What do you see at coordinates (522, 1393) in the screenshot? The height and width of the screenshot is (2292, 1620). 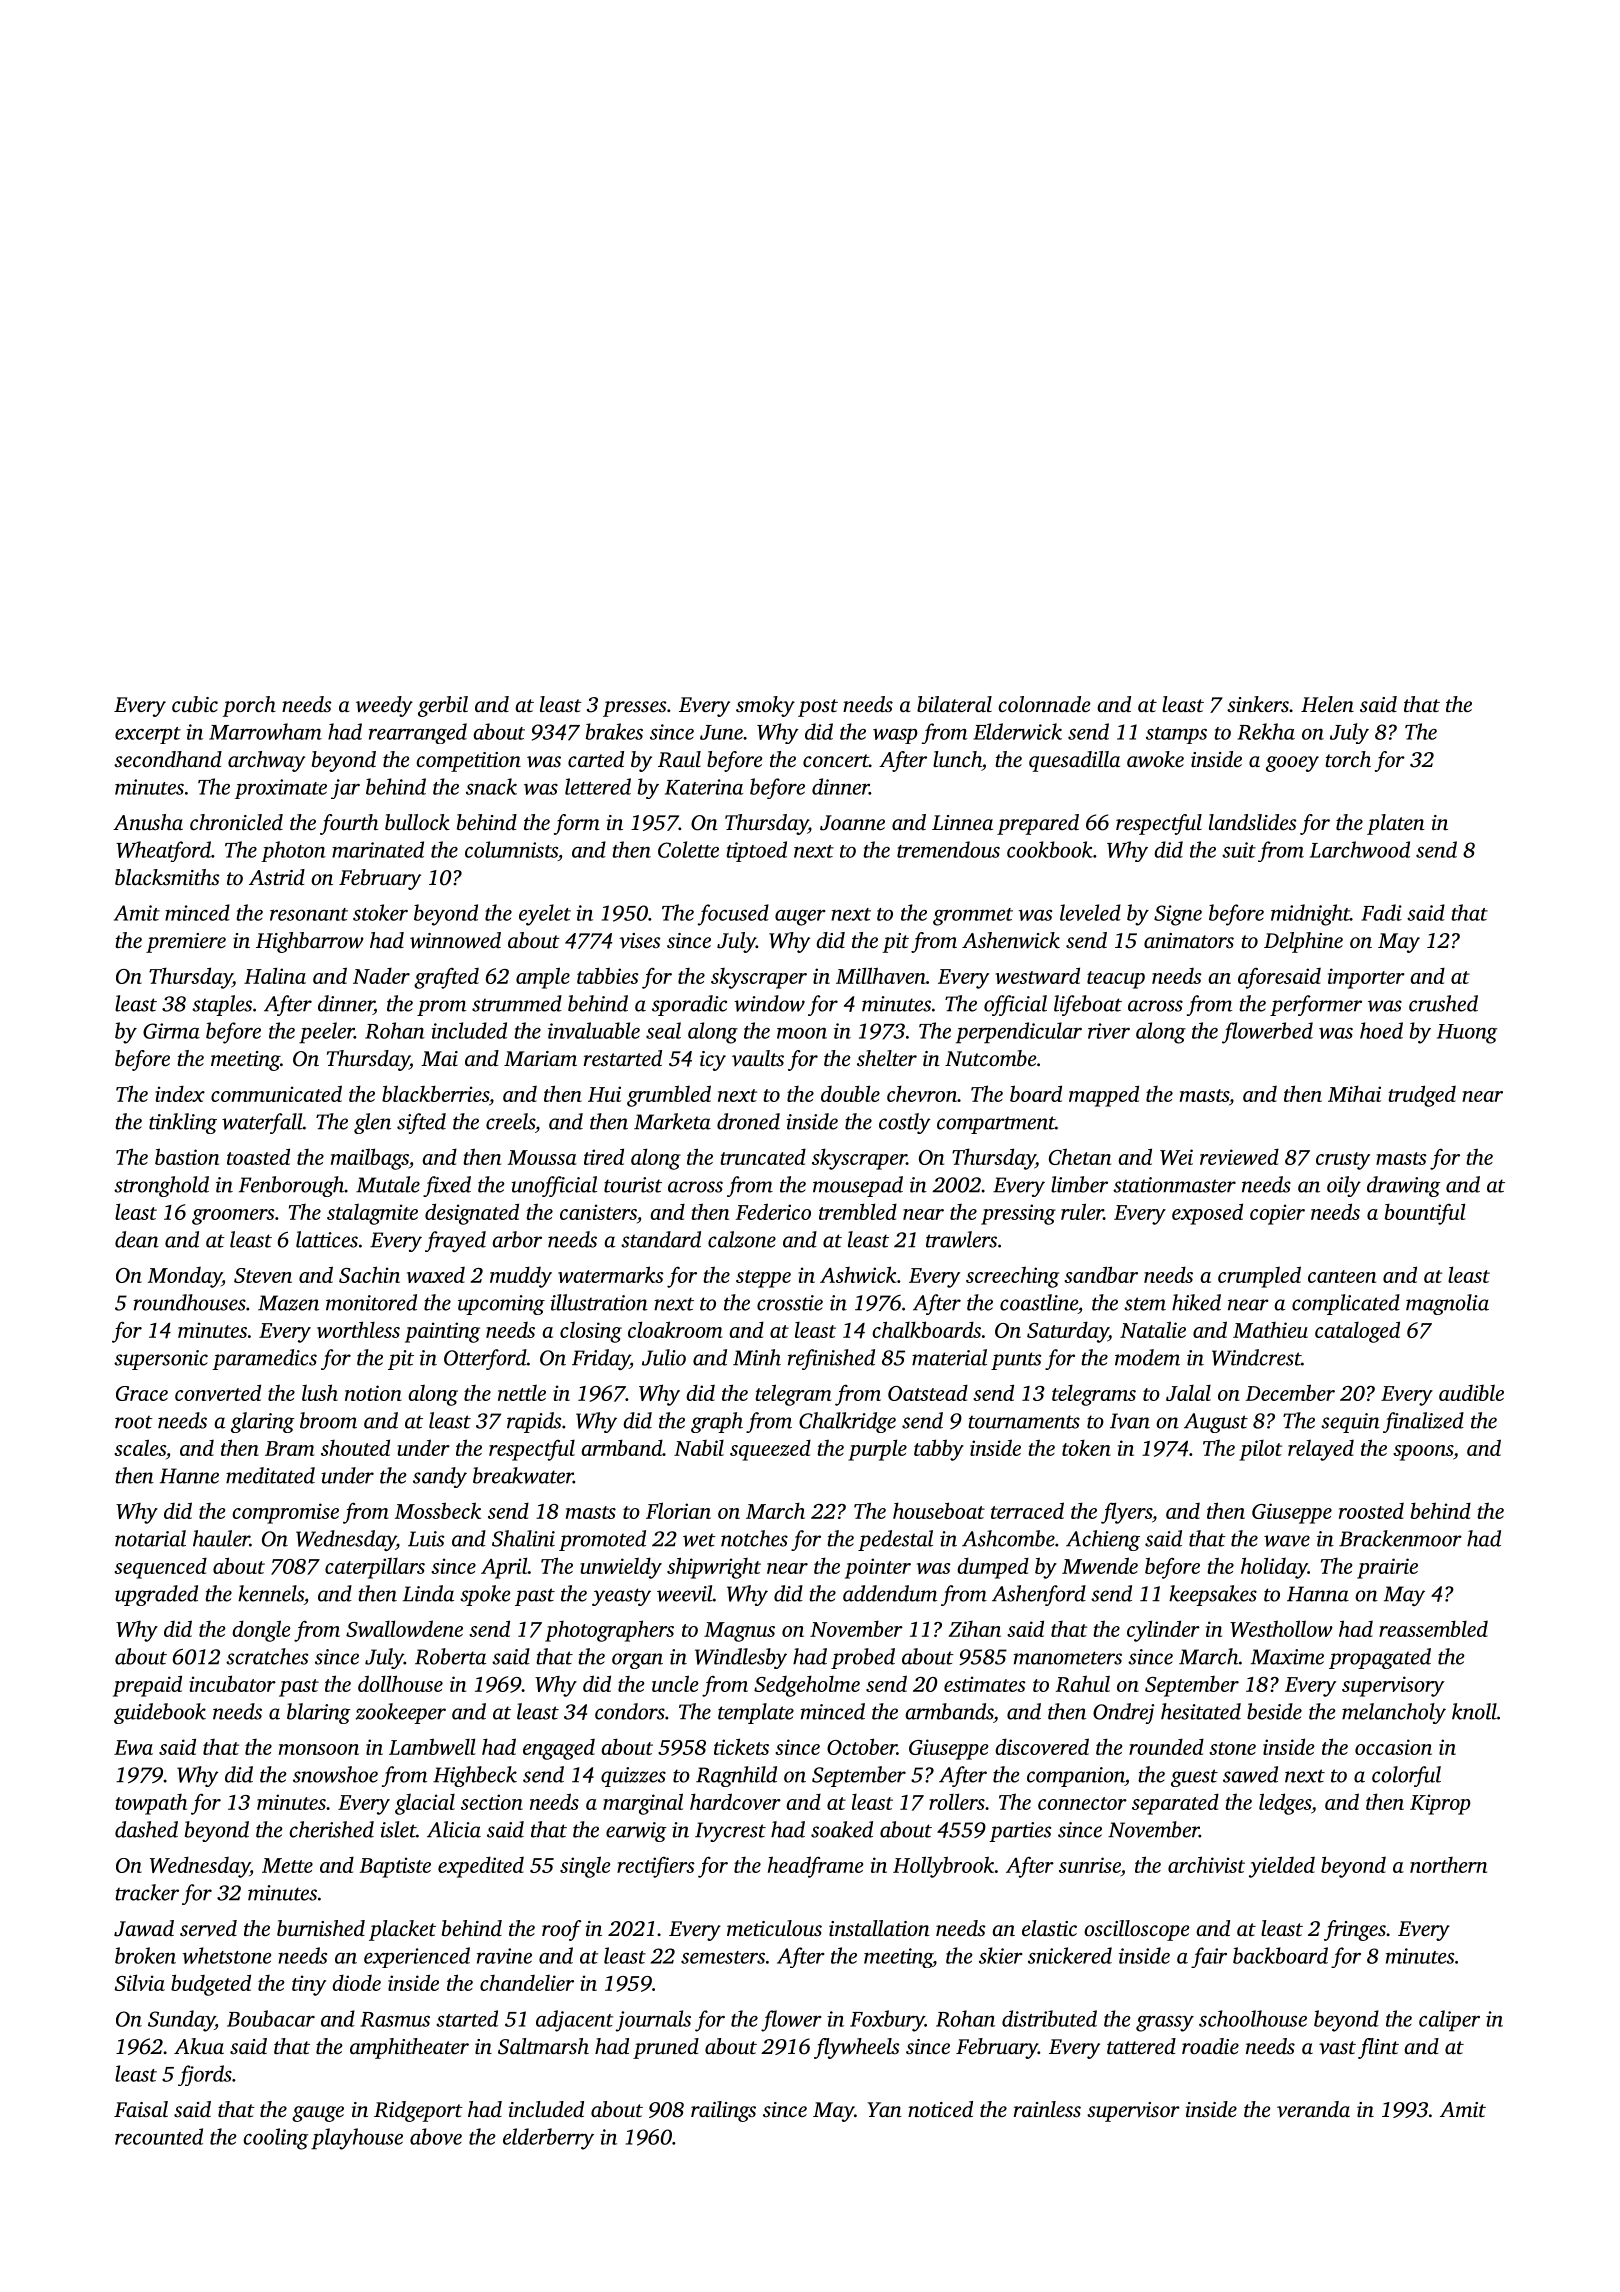 I see `nettle` at bounding box center [522, 1393].
